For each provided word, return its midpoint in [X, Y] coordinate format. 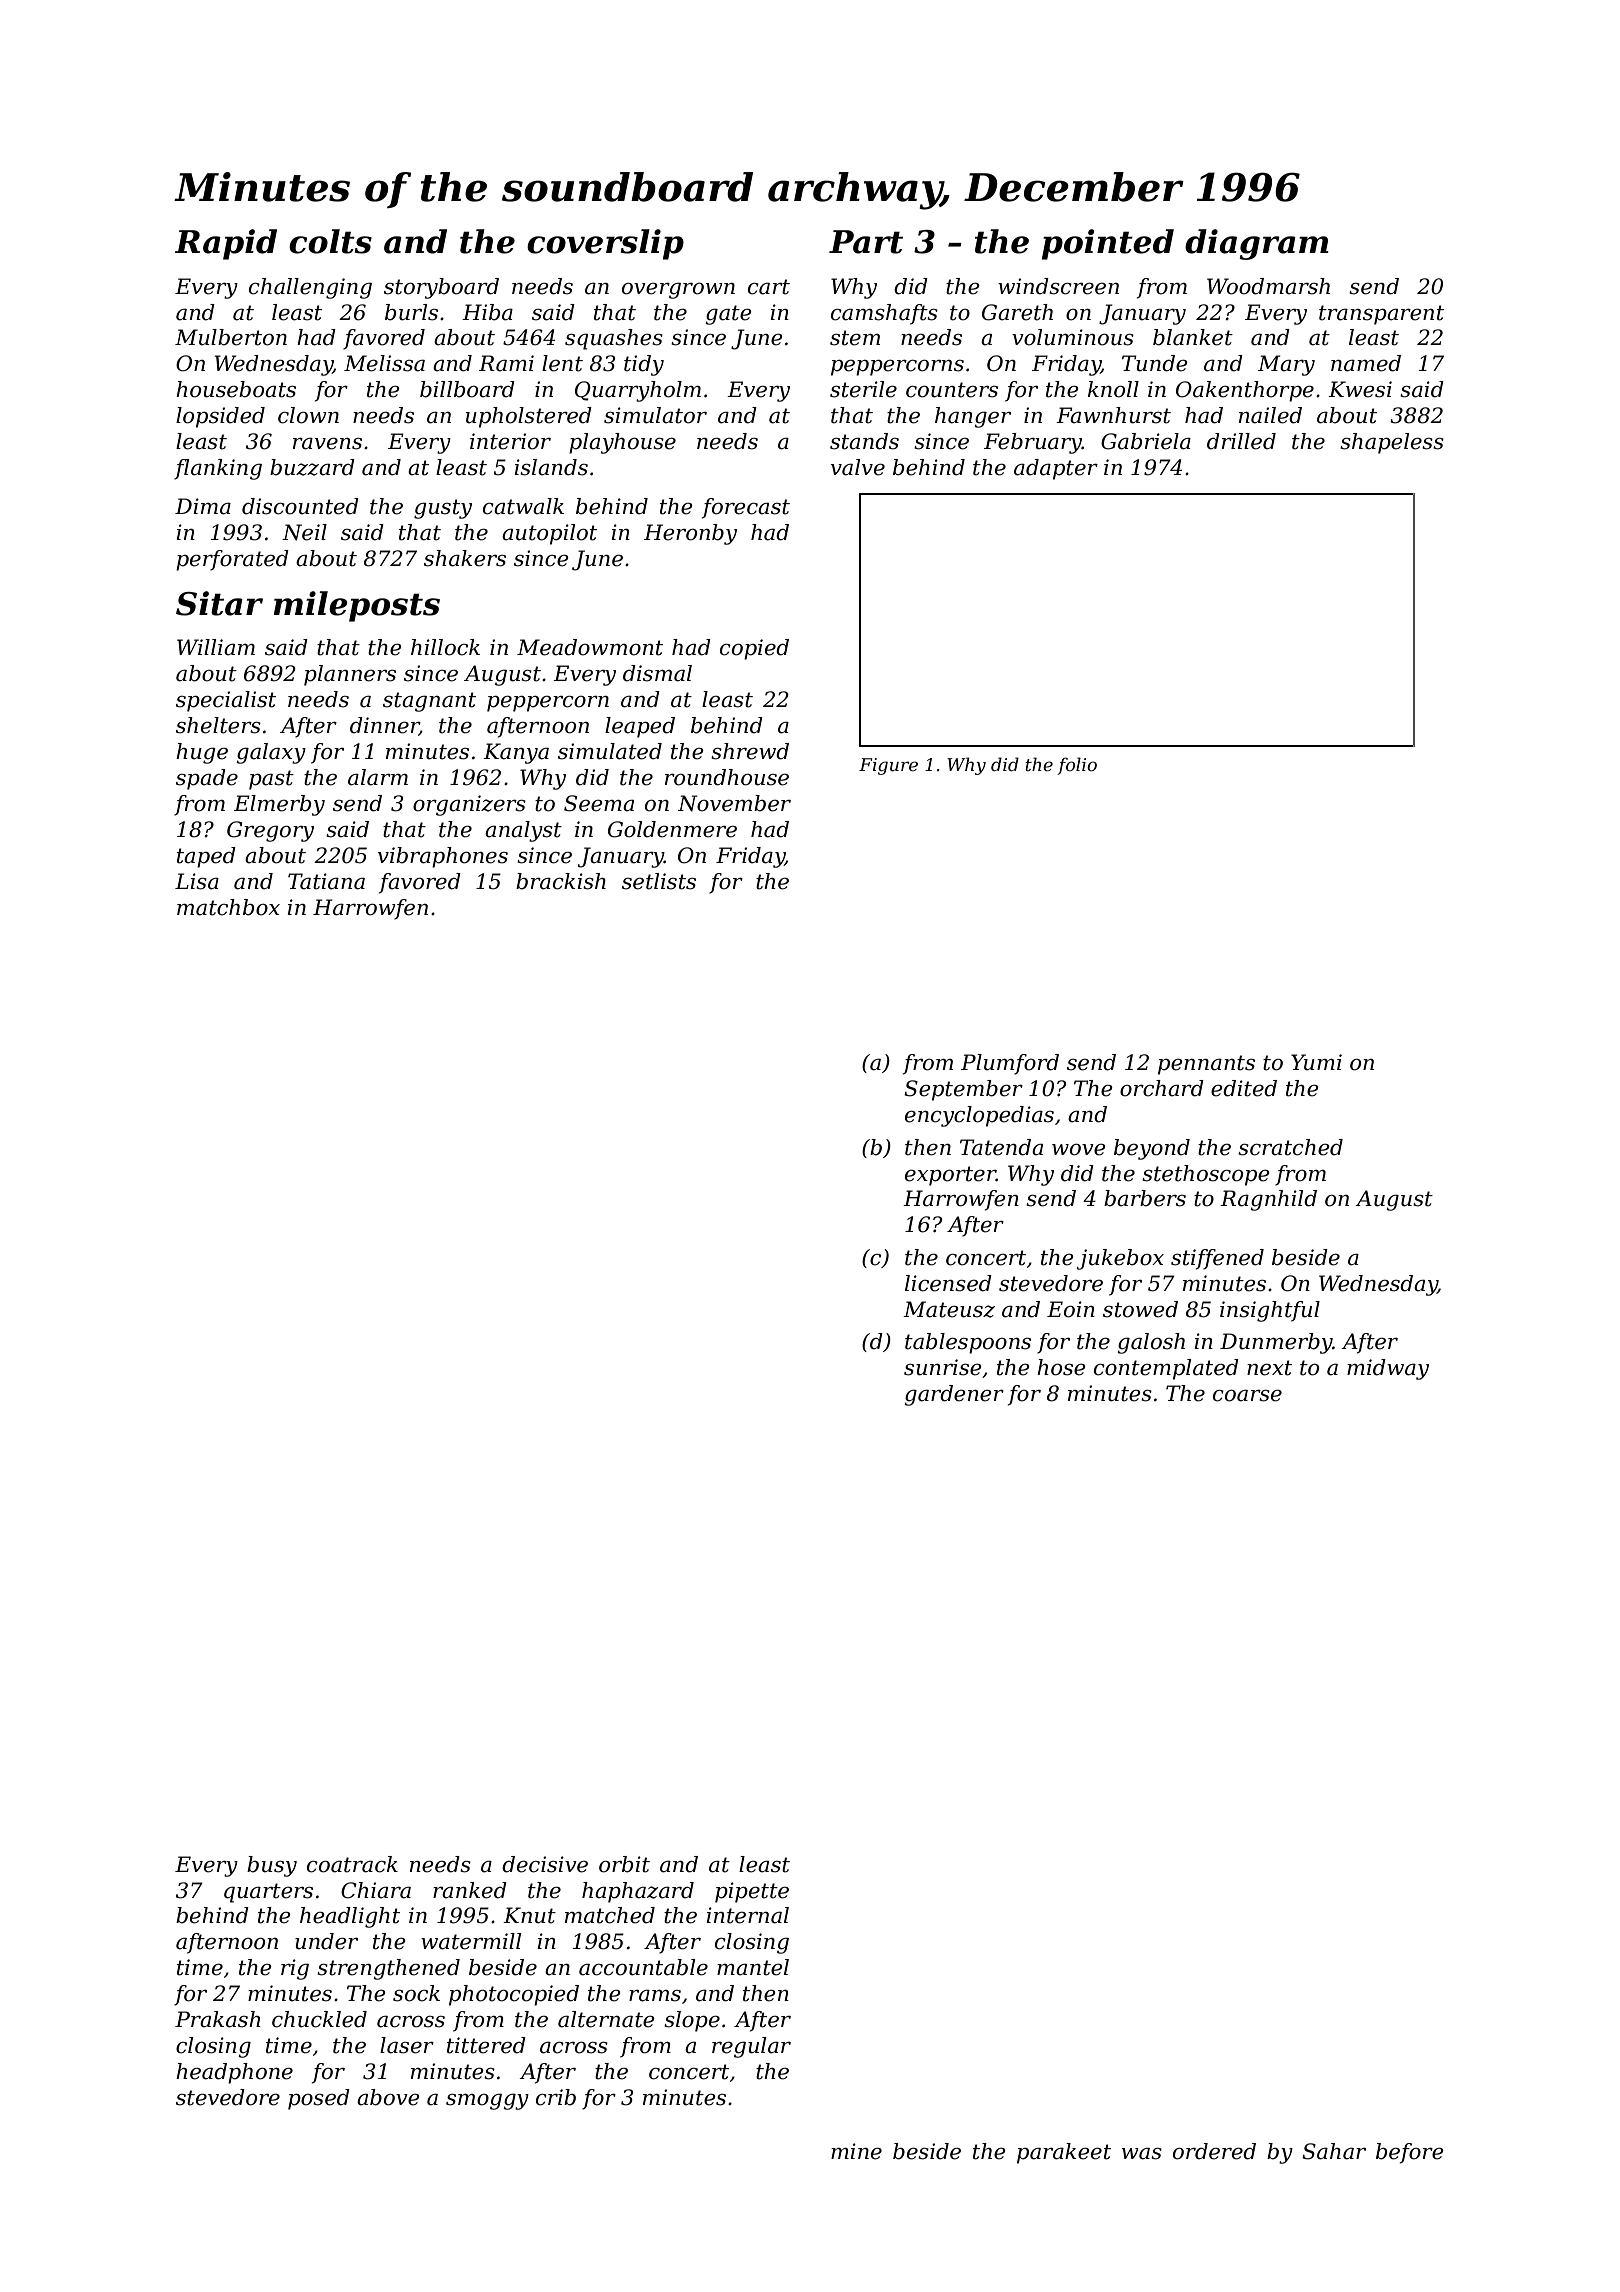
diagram [1257, 244]
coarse [1247, 1395]
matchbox [228, 907]
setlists [659, 881]
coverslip [605, 244]
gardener [954, 1395]
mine [856, 2151]
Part [866, 242]
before [1410, 2153]
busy [272, 1866]
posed [319, 2099]
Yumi [1316, 1062]
